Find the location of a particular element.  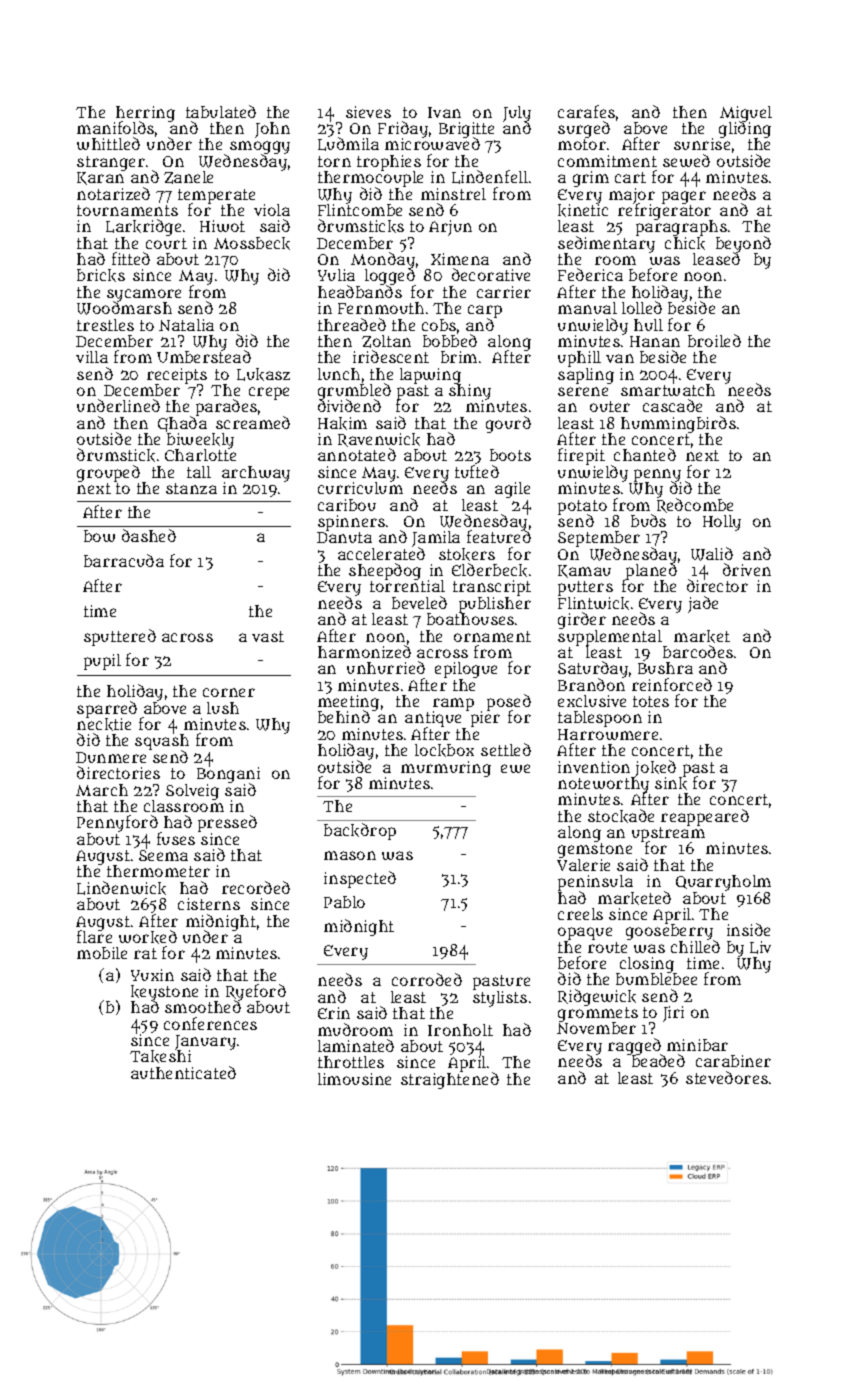

Solveig is located at coordinates (192, 792).
